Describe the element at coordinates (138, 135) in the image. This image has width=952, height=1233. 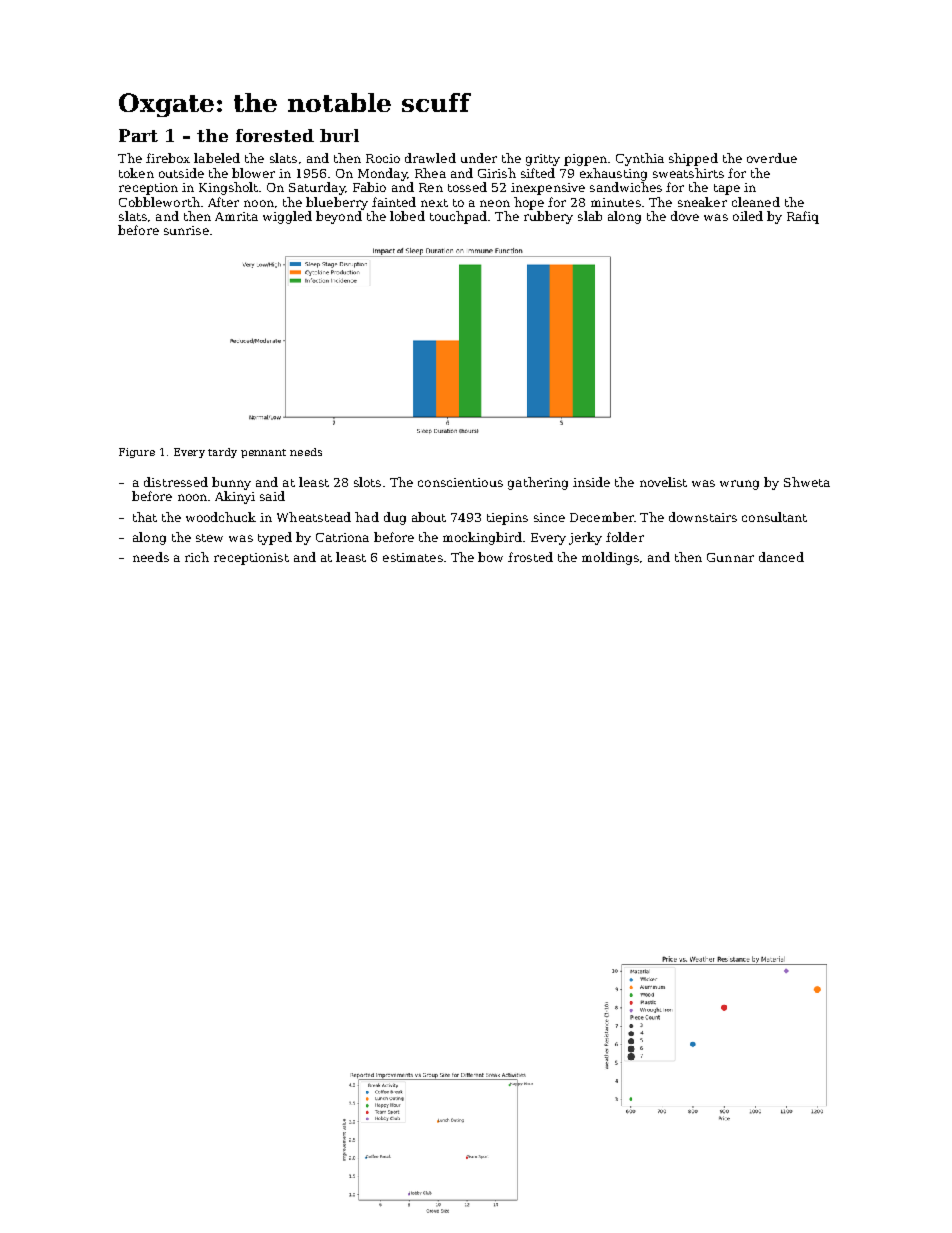
I see `Part` at that location.
